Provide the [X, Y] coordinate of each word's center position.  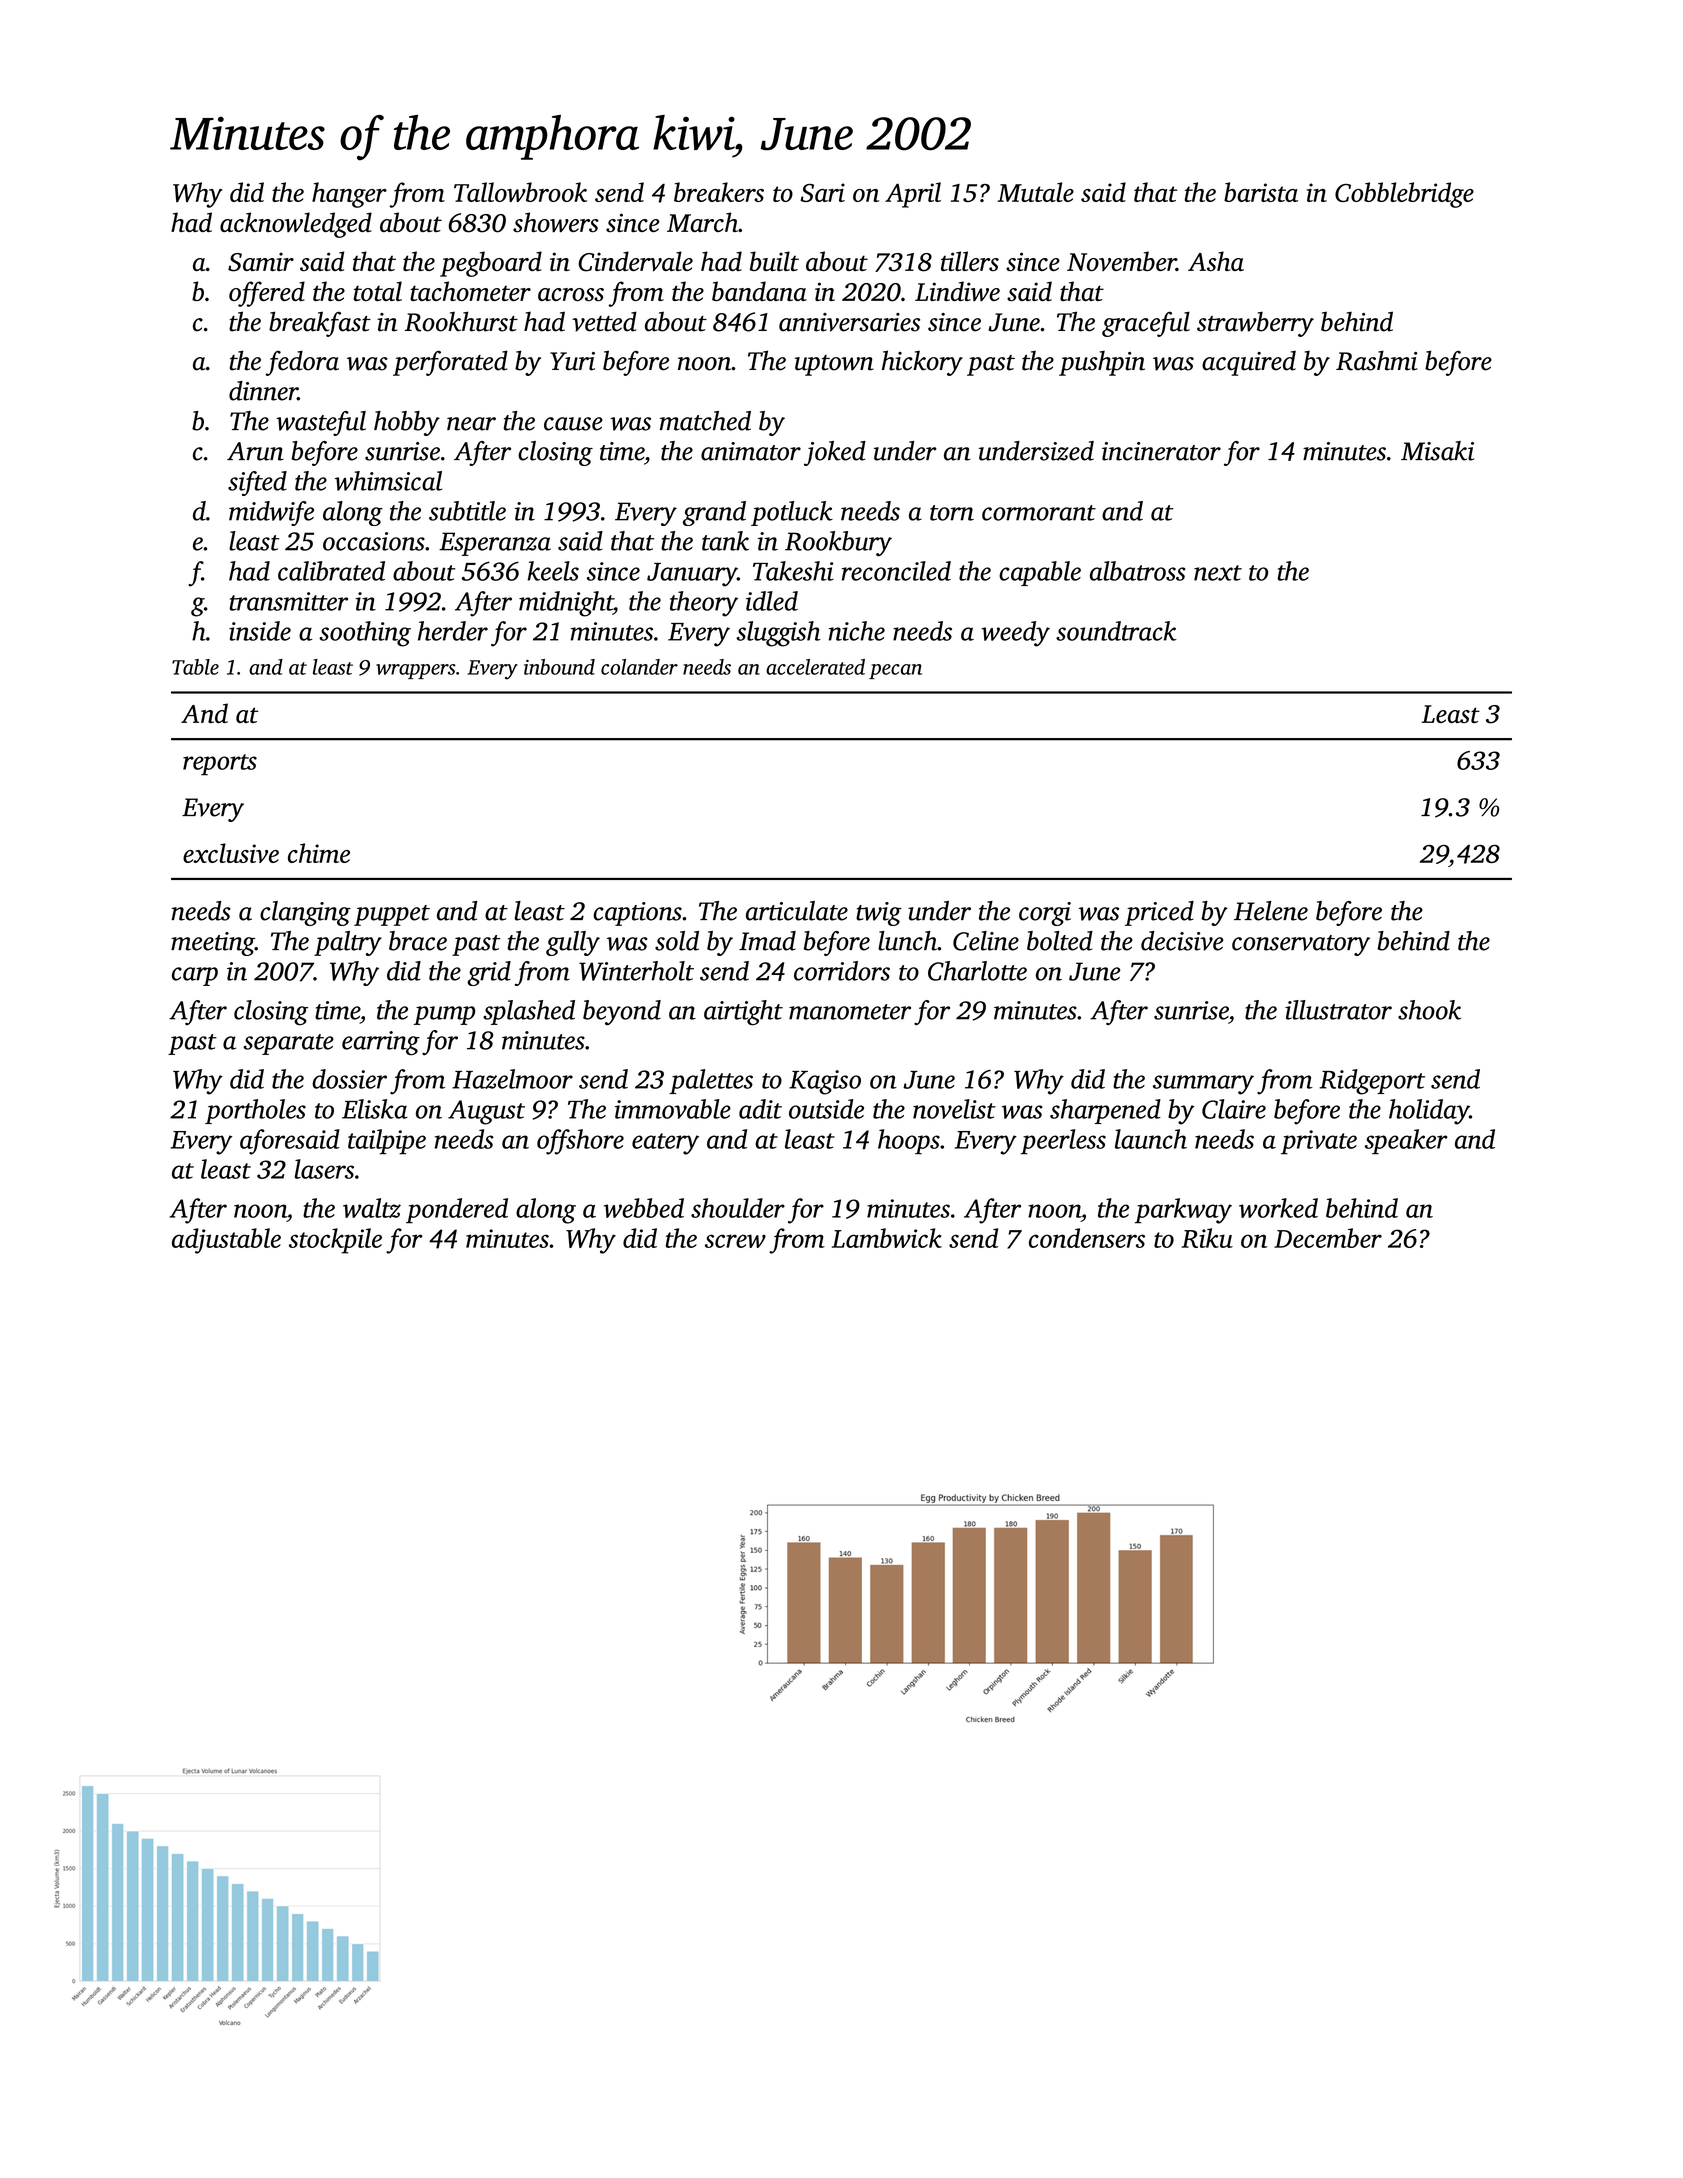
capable [1040, 573]
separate [288, 1044]
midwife [271, 513]
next [1218, 573]
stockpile [335, 1241]
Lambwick [887, 1238]
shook [1429, 1010]
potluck [792, 513]
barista [1261, 192]
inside [260, 631]
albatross [1138, 571]
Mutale [1035, 192]
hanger [349, 195]
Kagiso [825, 1082]
